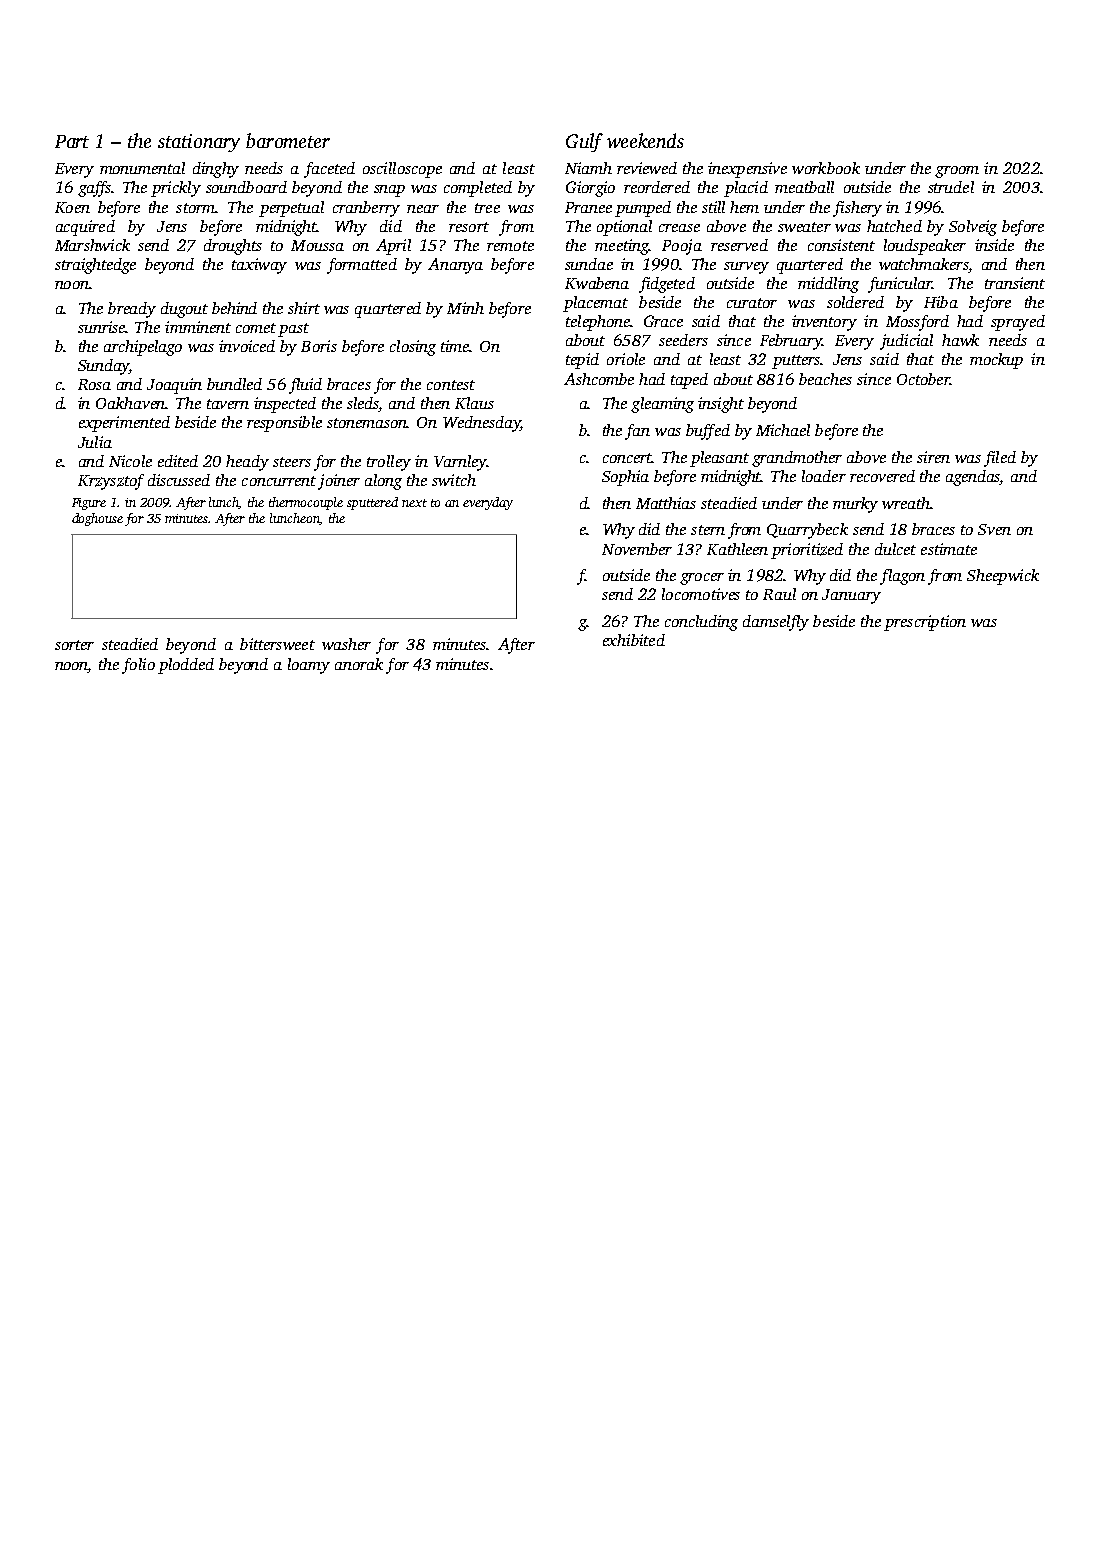  What do you see at coordinates (595, 304) in the document?
I see `placemat` at bounding box center [595, 304].
